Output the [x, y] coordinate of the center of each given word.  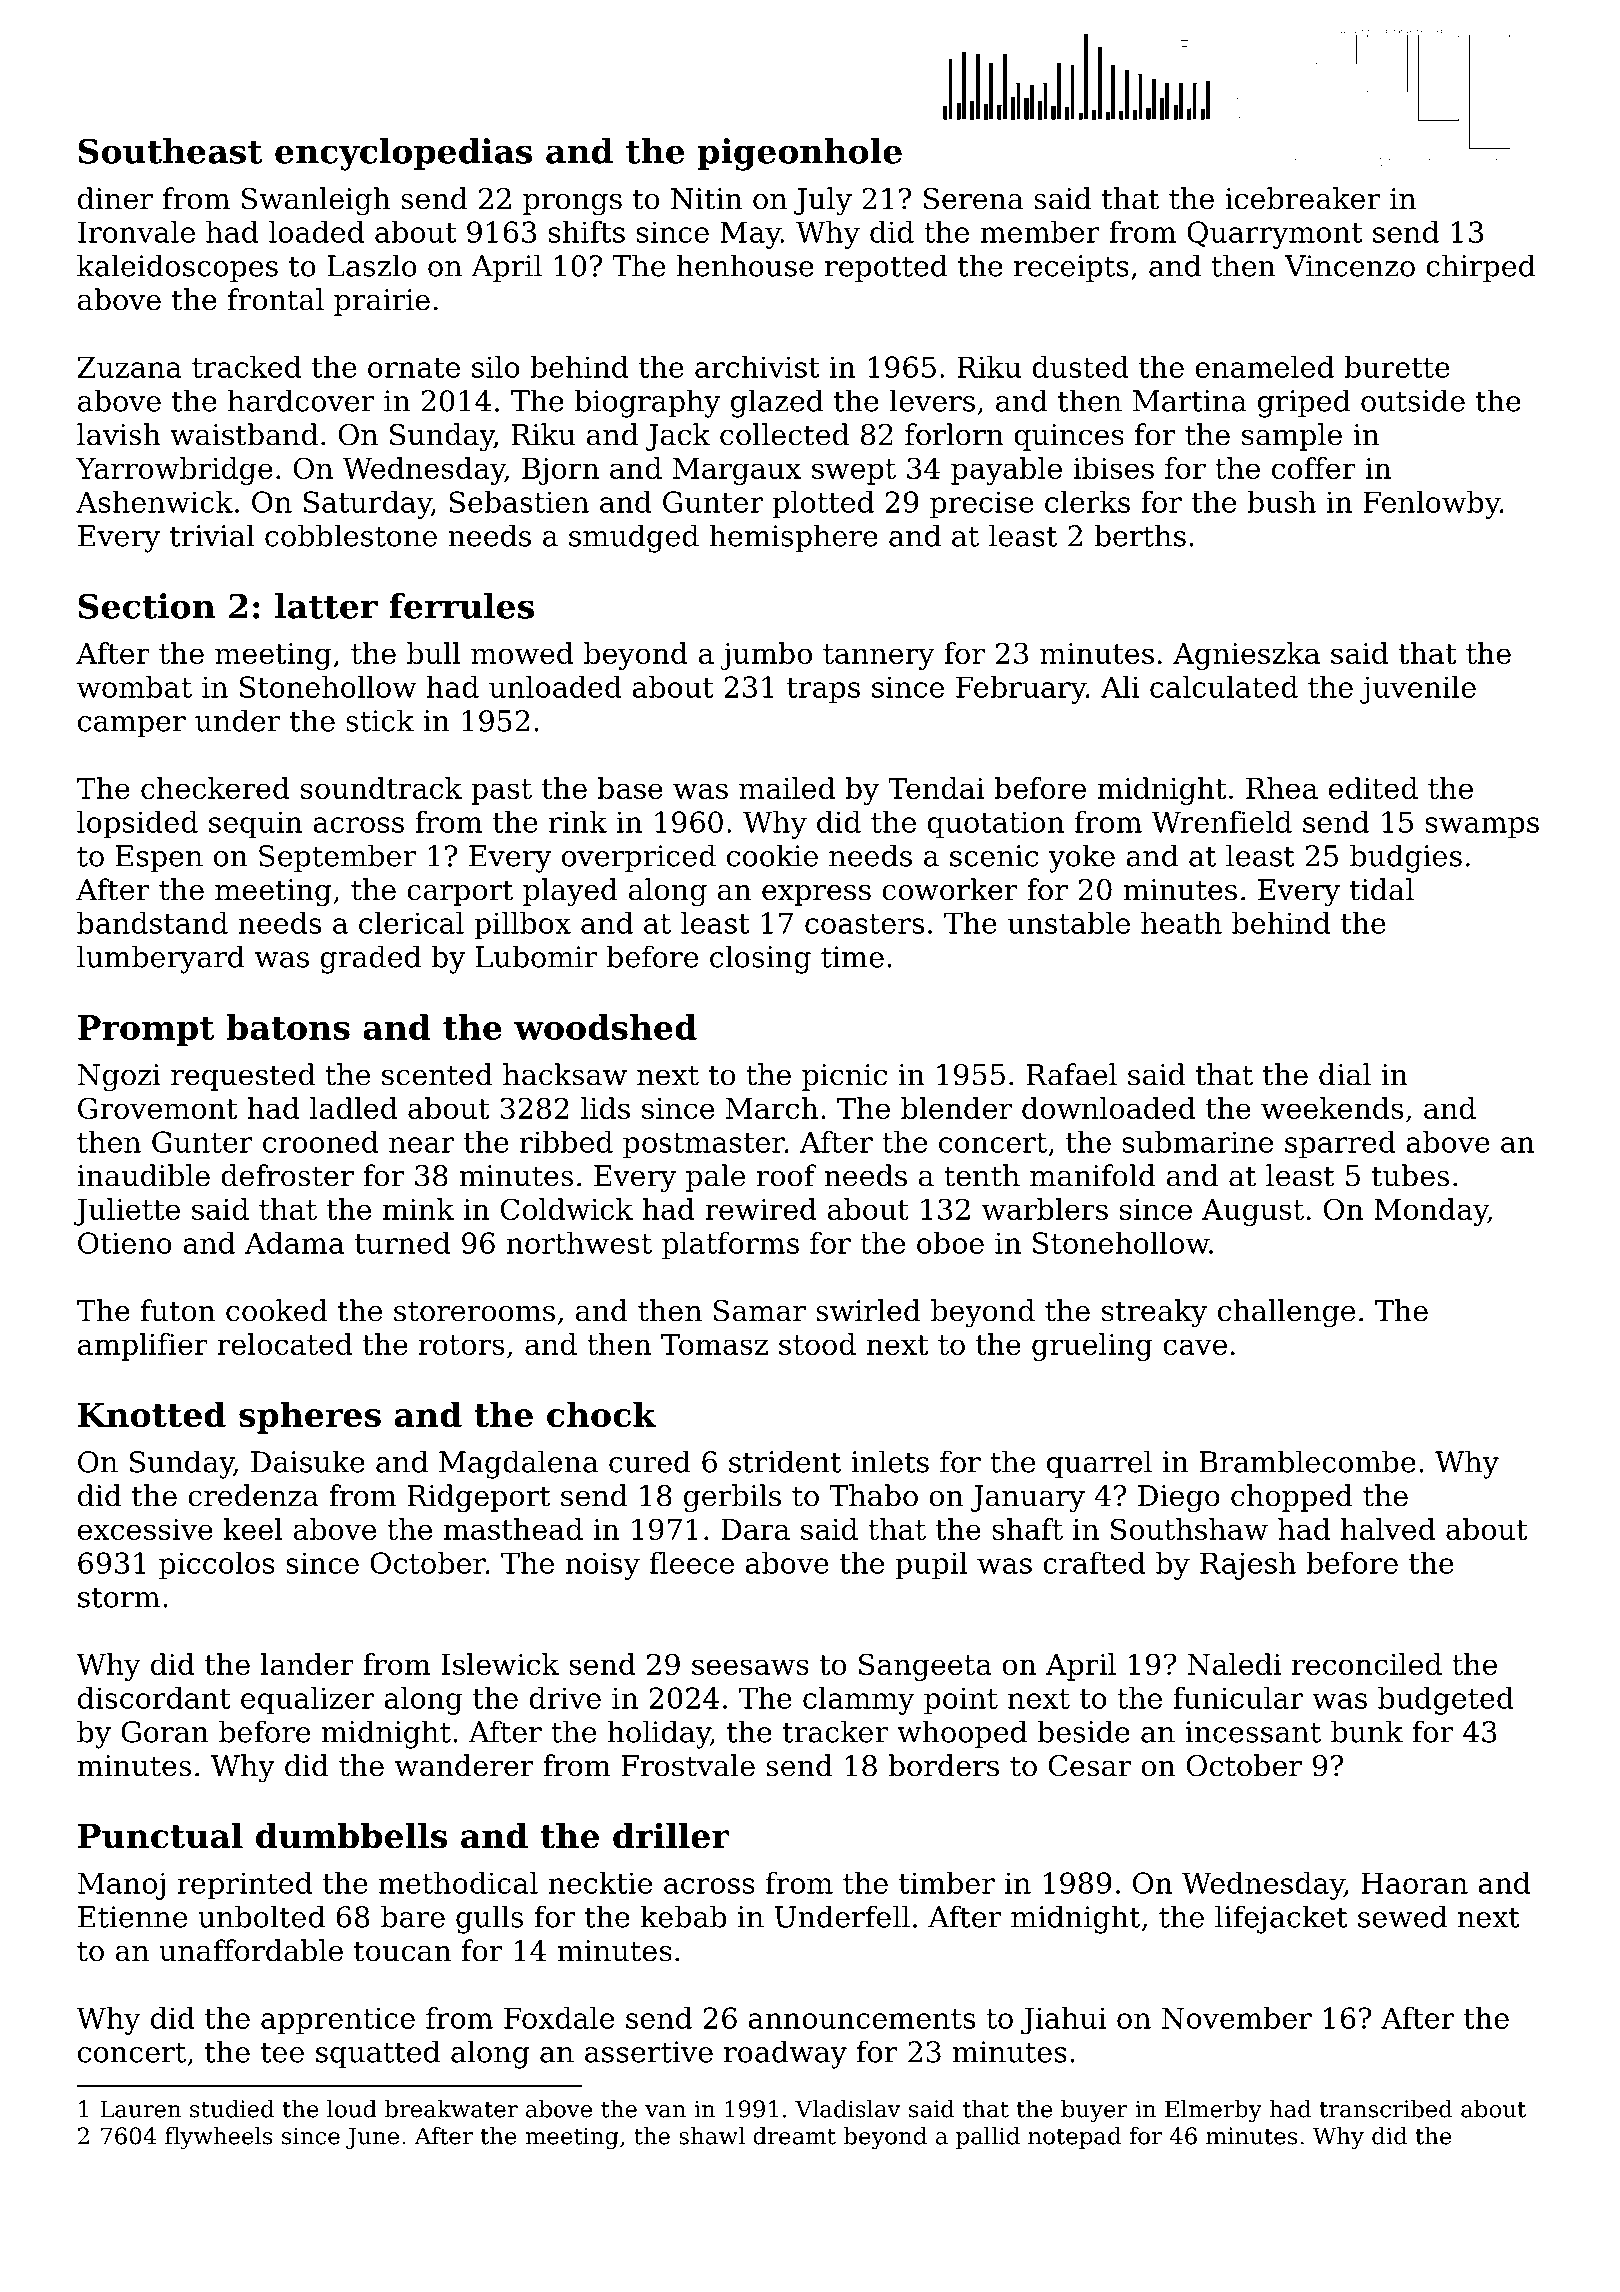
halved [1388, 1529]
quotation [995, 825]
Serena [973, 199]
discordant [154, 1698]
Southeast [170, 151]
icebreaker [1302, 198]
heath [1181, 923]
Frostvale [688, 1765]
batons [288, 1027]
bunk [1367, 1731]
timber [947, 1883]
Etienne [132, 1917]
